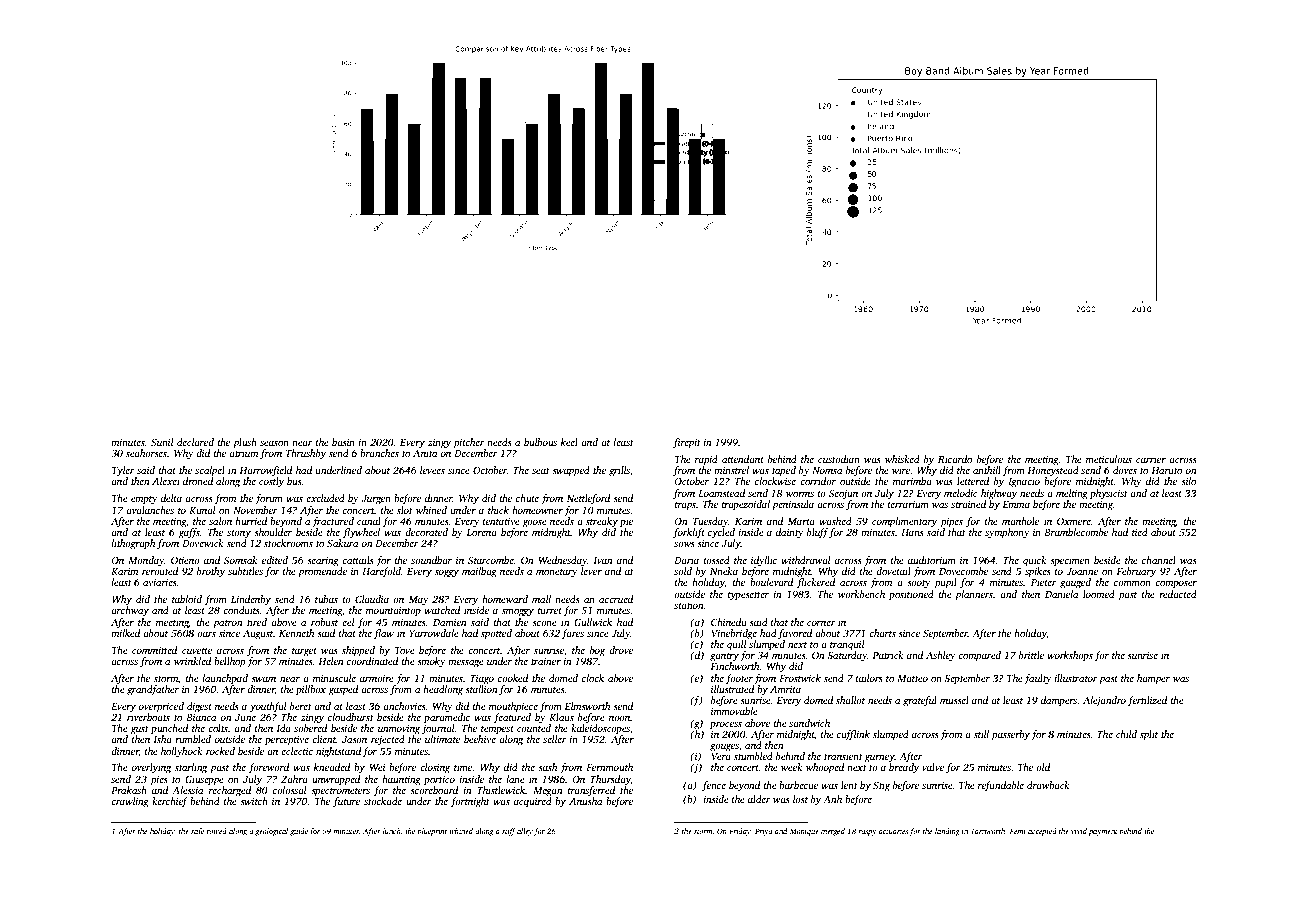 The image size is (1308, 924). What do you see at coordinates (162, 442) in the screenshot?
I see `Sunil` at bounding box center [162, 442].
